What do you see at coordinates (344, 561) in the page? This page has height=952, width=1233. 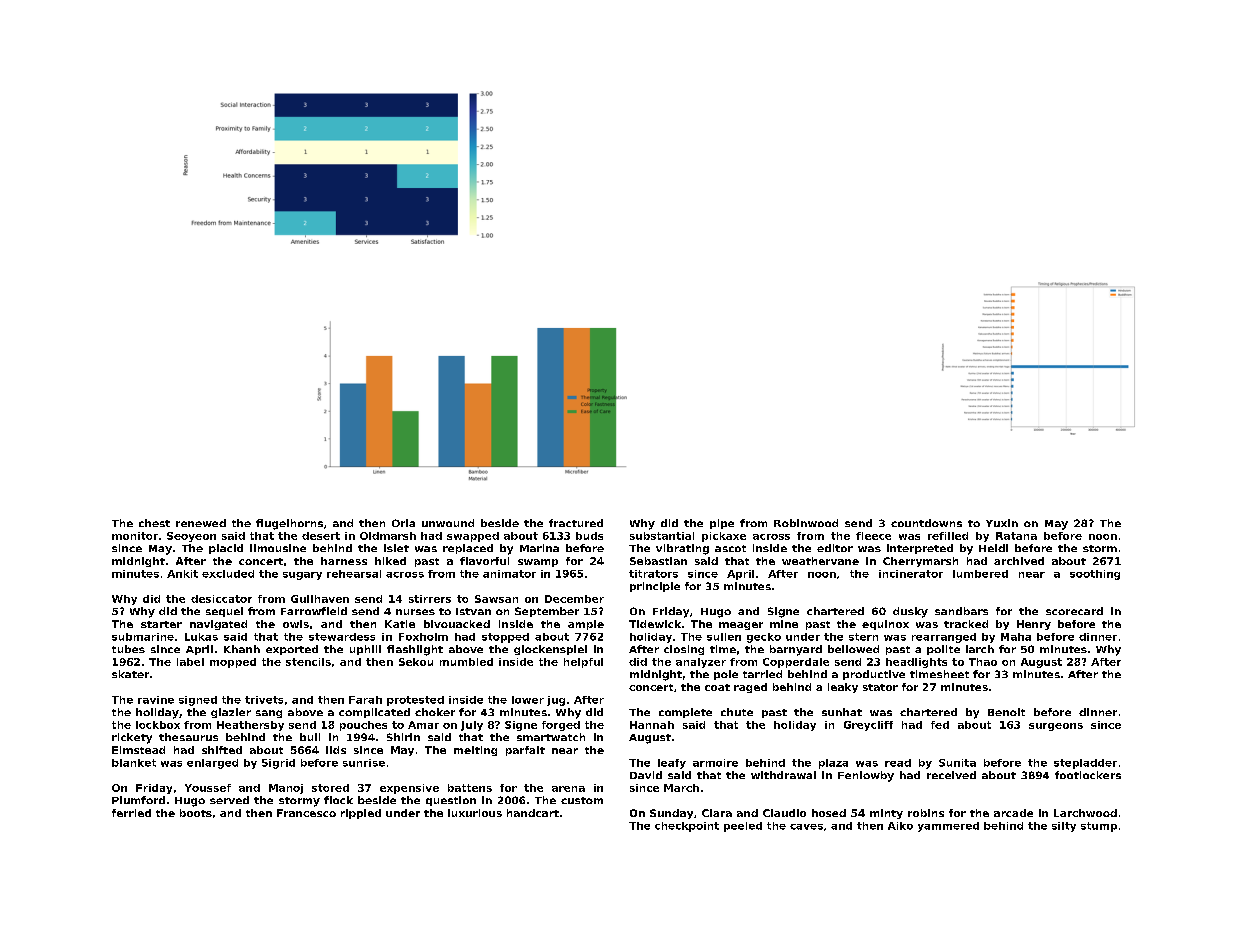 I see `harness` at bounding box center [344, 561].
